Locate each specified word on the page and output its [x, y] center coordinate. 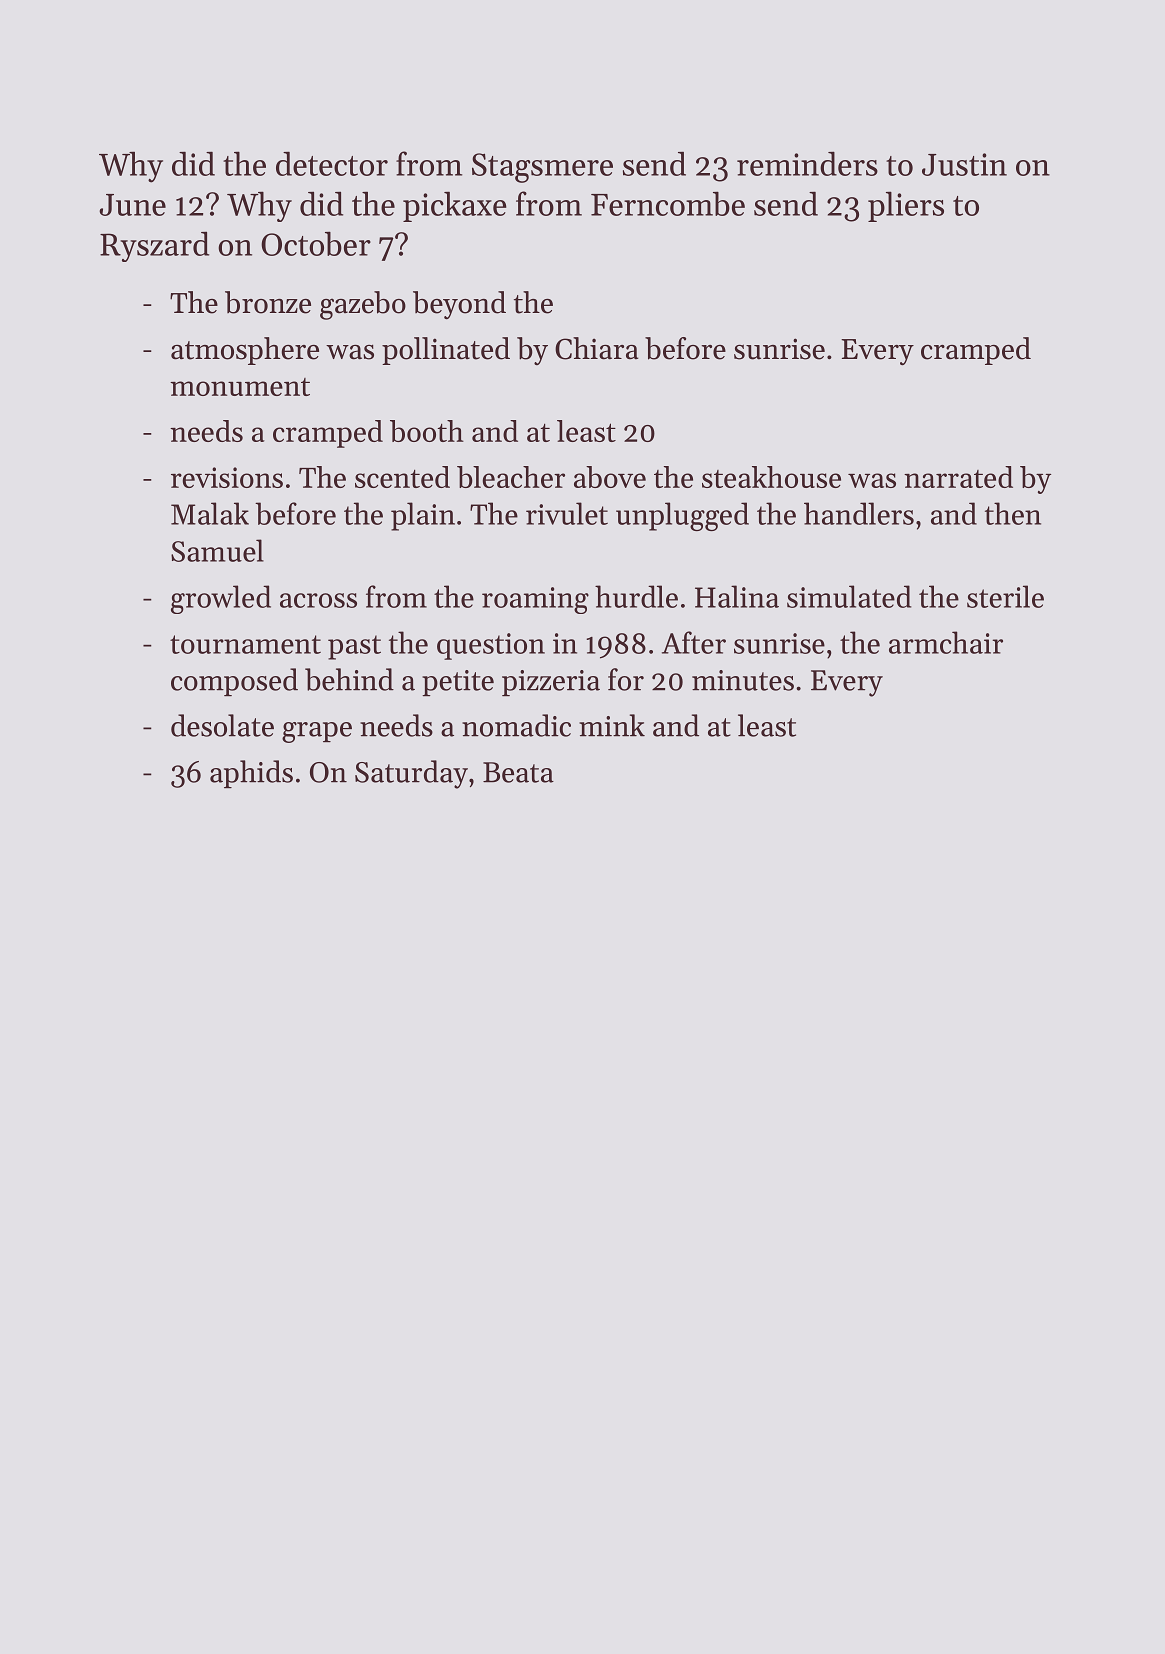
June [132, 205]
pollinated [446, 351]
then [1013, 513]
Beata [518, 772]
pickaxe [455, 206]
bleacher [511, 477]
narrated [958, 477]
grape [317, 732]
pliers [906, 206]
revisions [227, 477]
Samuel [217, 550]
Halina [737, 596]
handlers [859, 513]
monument [240, 387]
